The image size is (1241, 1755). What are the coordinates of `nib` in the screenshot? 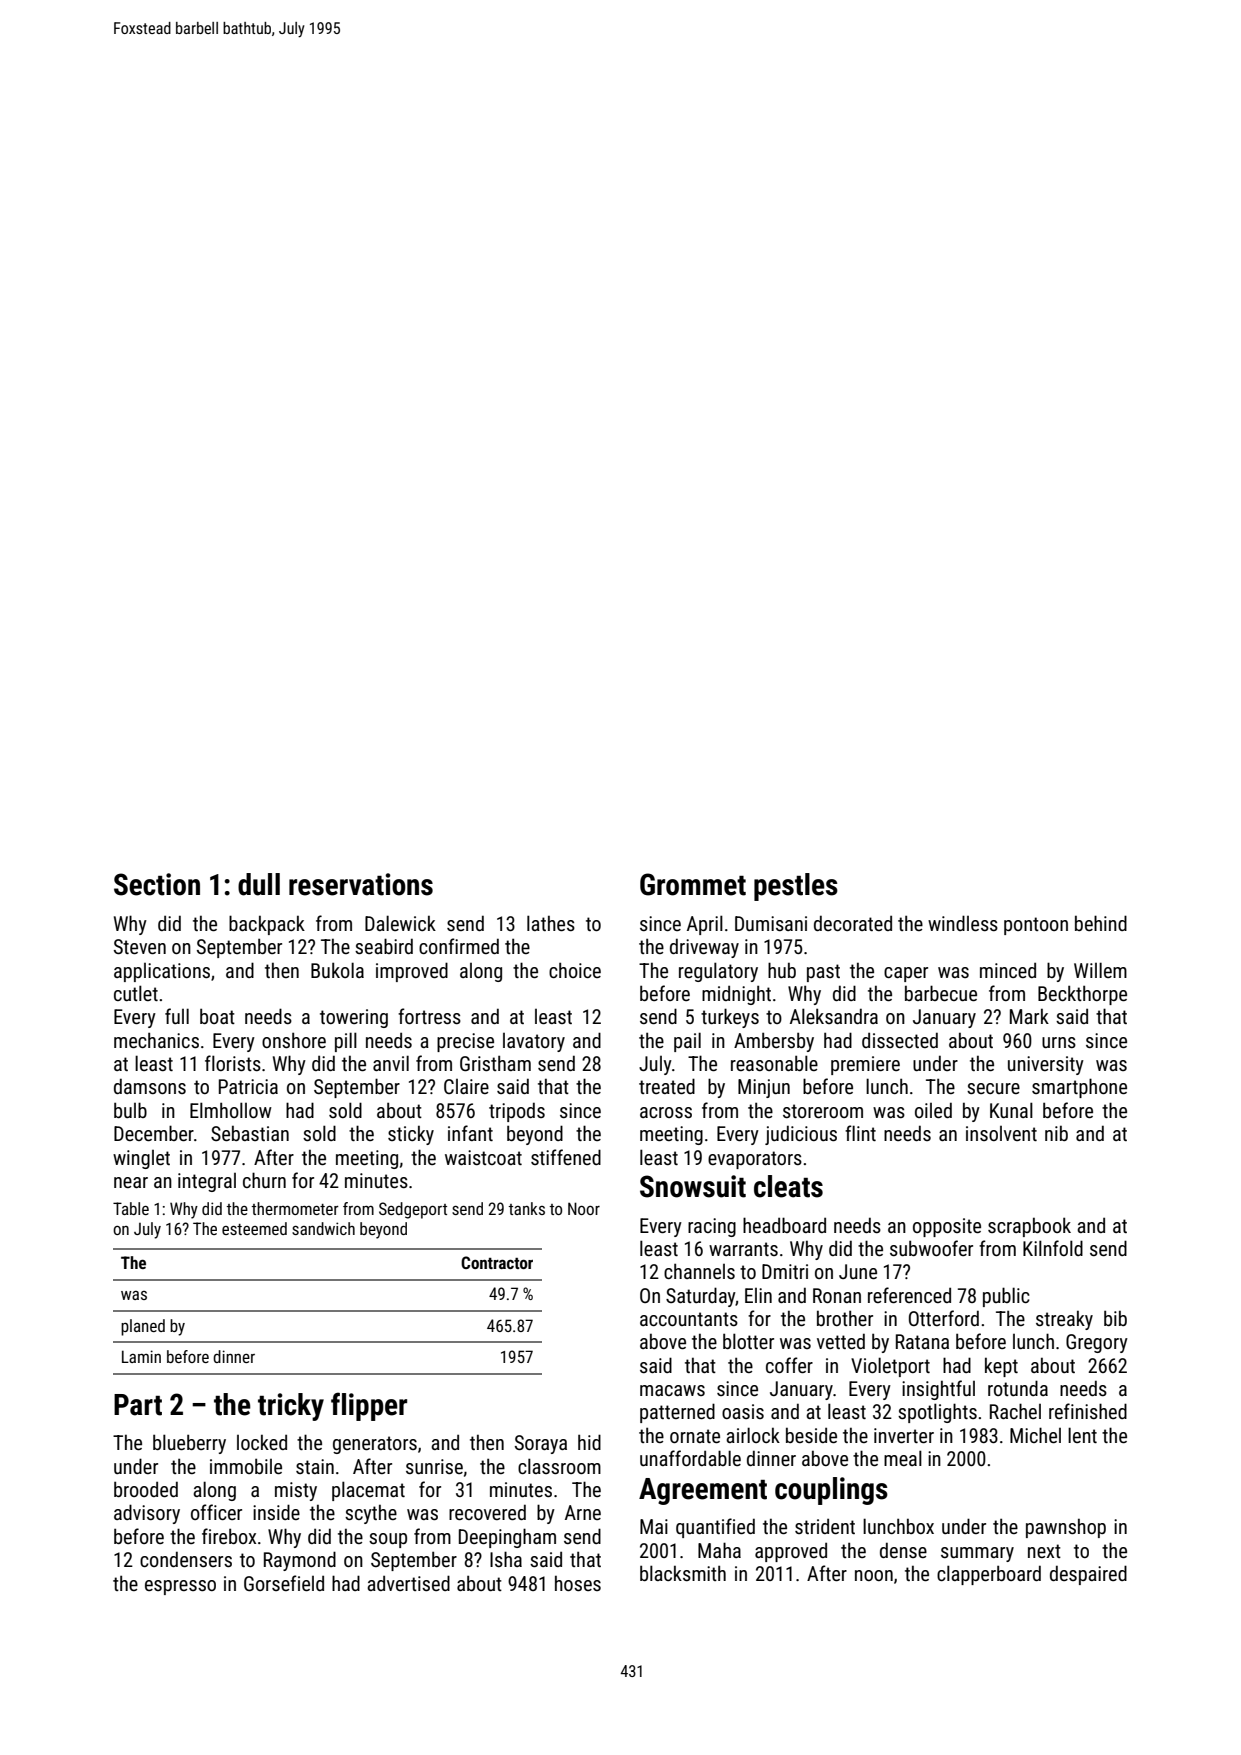 It's located at (1056, 1133).
